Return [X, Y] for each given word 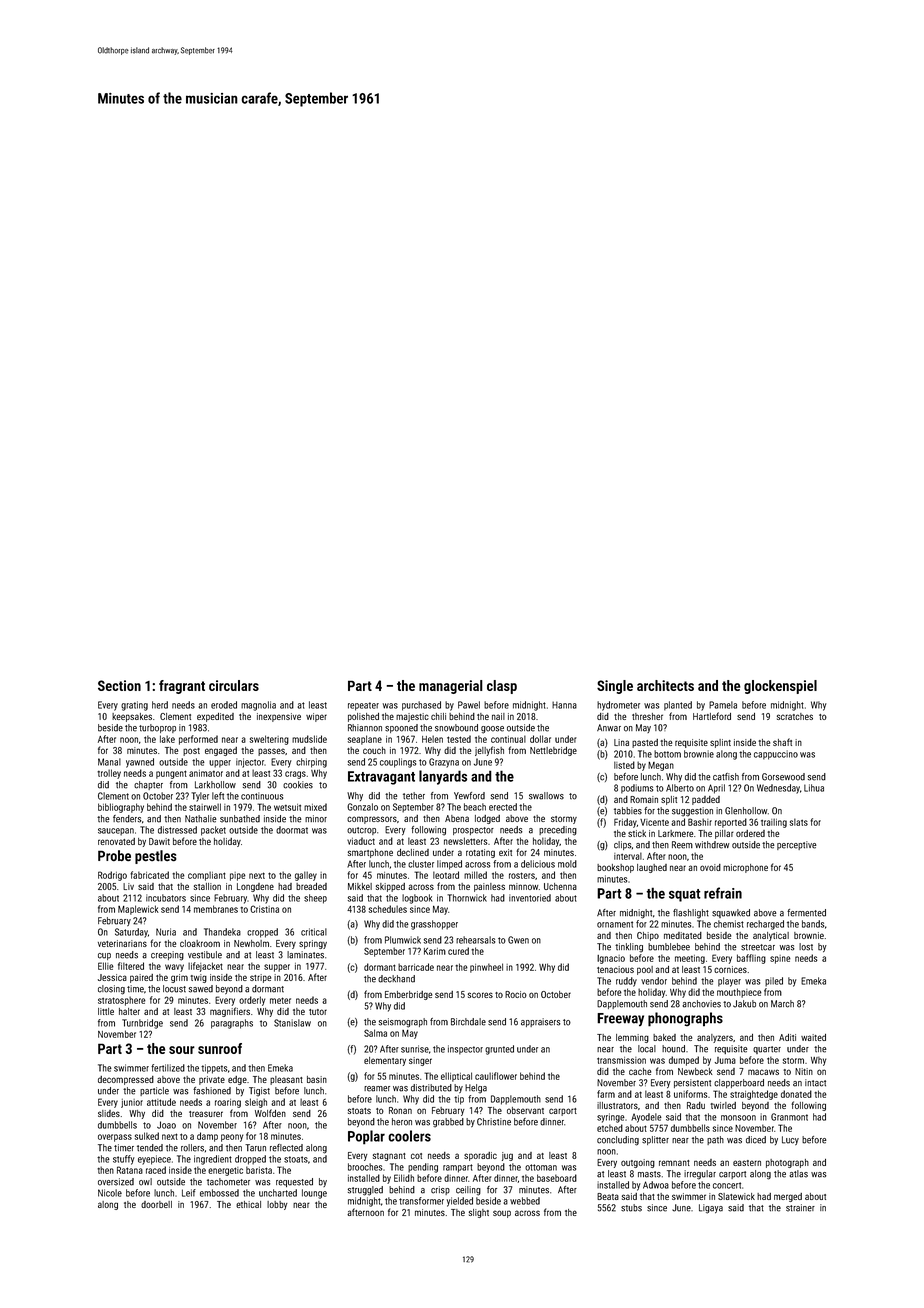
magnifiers [230, 1012]
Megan [661, 766]
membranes [216, 909]
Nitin [804, 1071]
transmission [621, 1060]
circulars [234, 685]
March [782, 1004]
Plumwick [403, 940]
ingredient [213, 1160]
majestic [412, 717]
